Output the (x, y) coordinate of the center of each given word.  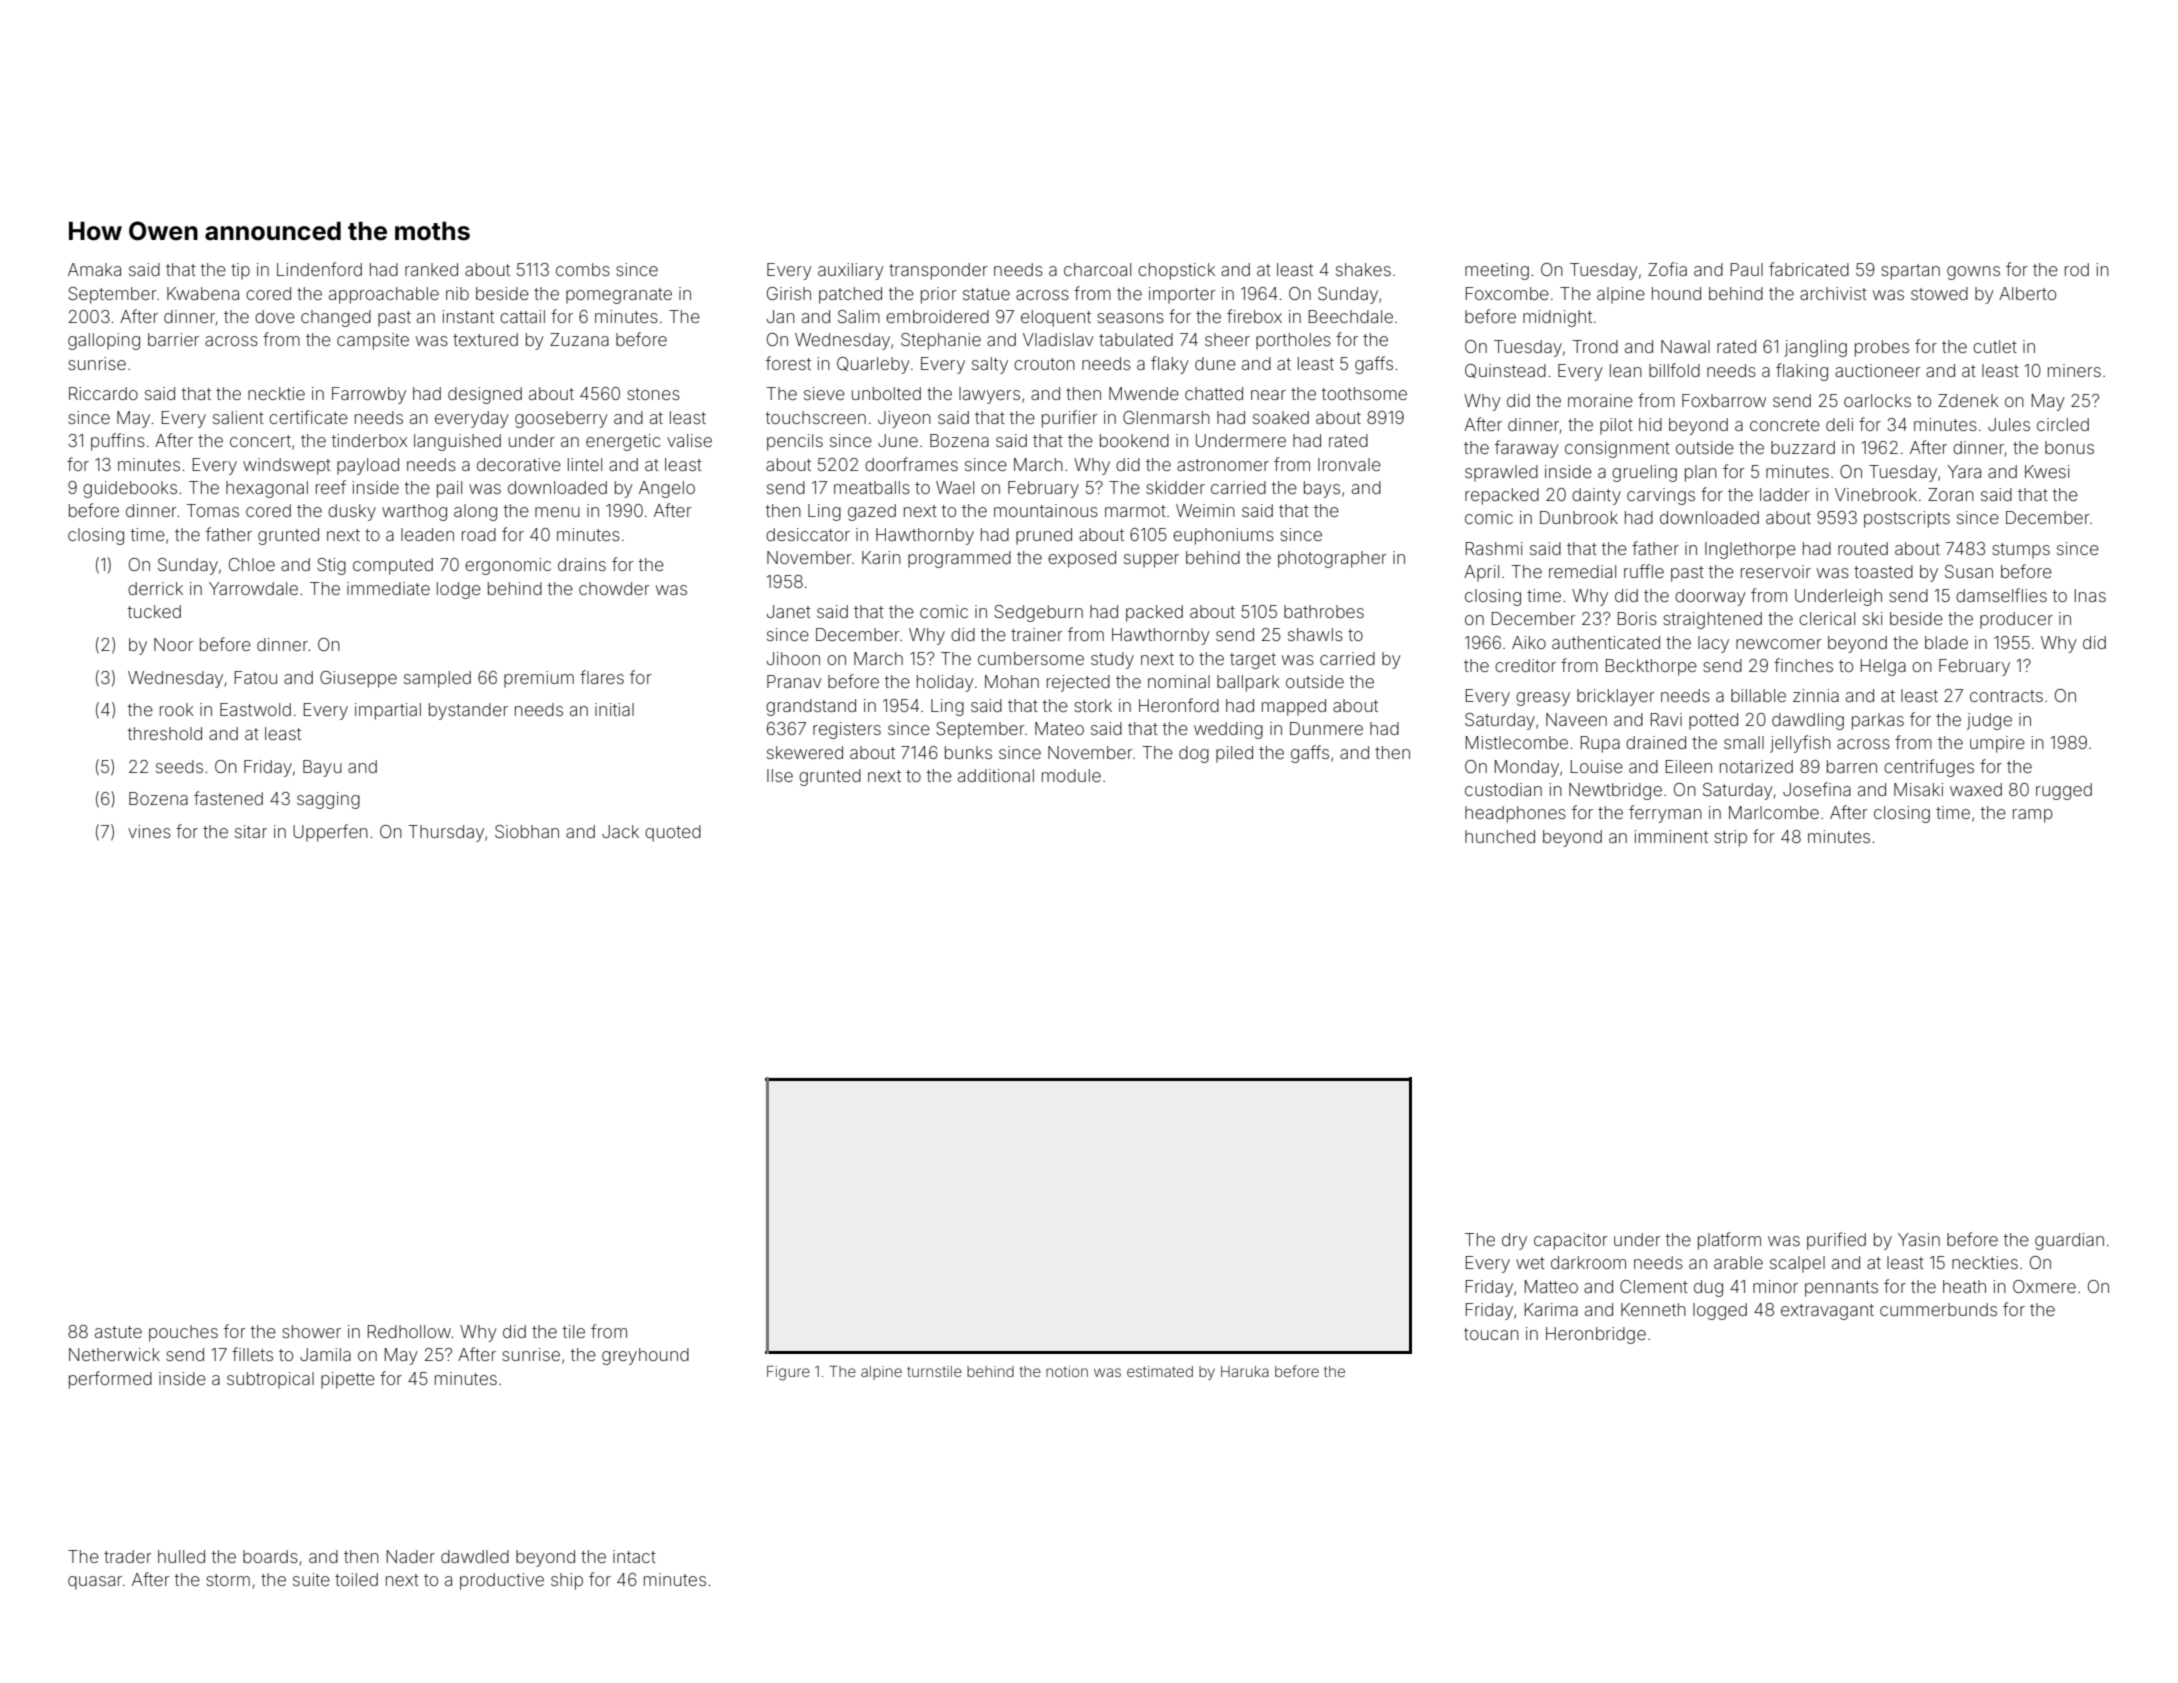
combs (583, 269)
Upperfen (330, 833)
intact (634, 1556)
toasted (1883, 571)
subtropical (270, 1380)
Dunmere (1326, 728)
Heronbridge (1596, 1335)
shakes (1363, 269)
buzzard (1803, 447)
